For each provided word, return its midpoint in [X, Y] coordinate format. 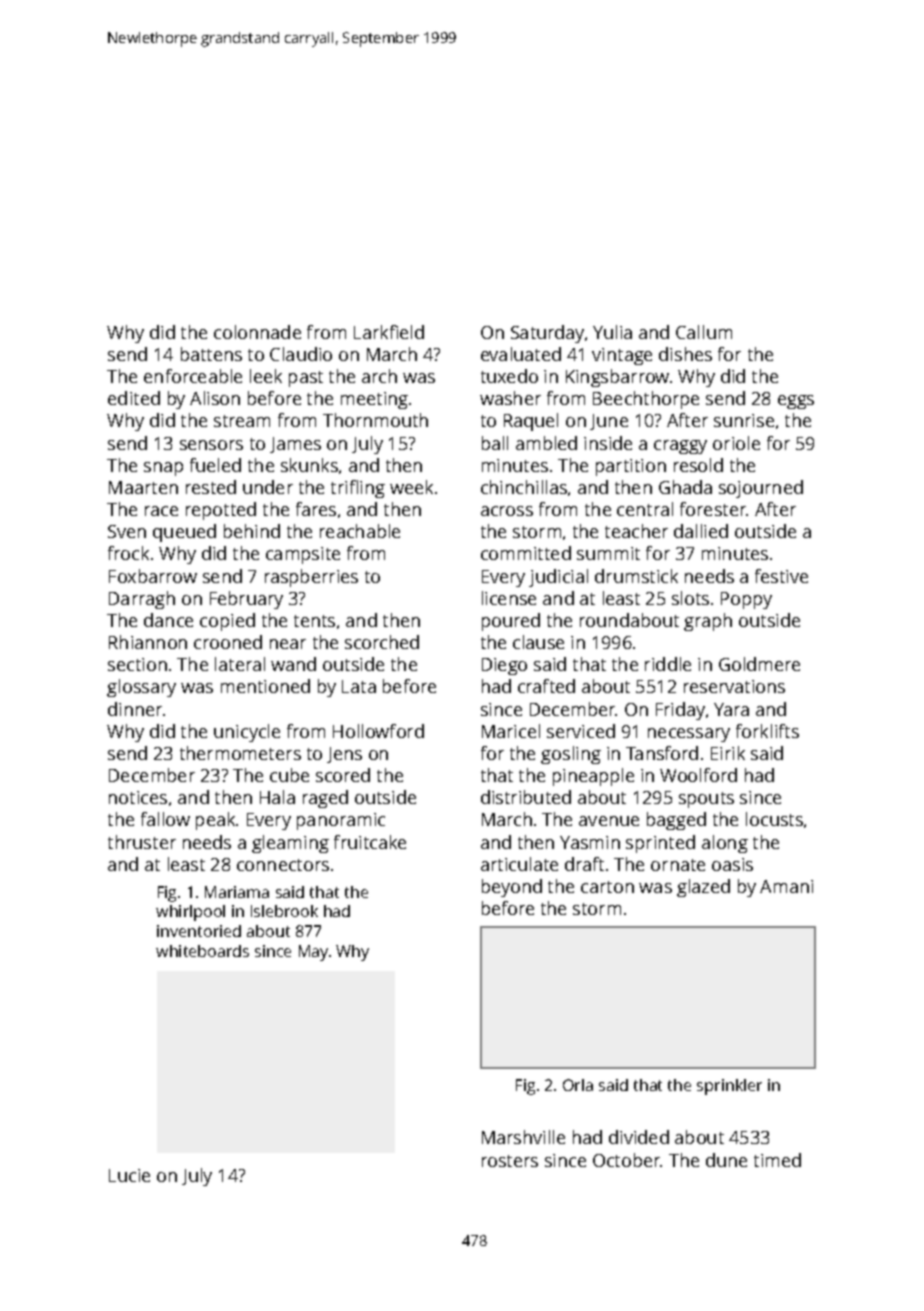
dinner [135, 709]
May [313, 953]
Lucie [129, 1175]
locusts [774, 819]
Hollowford [378, 731]
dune [726, 1160]
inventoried [199, 931]
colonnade [257, 332]
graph [708, 622]
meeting [374, 400]
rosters [510, 1161]
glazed [703, 888]
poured [511, 622]
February [246, 600]
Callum [704, 332]
